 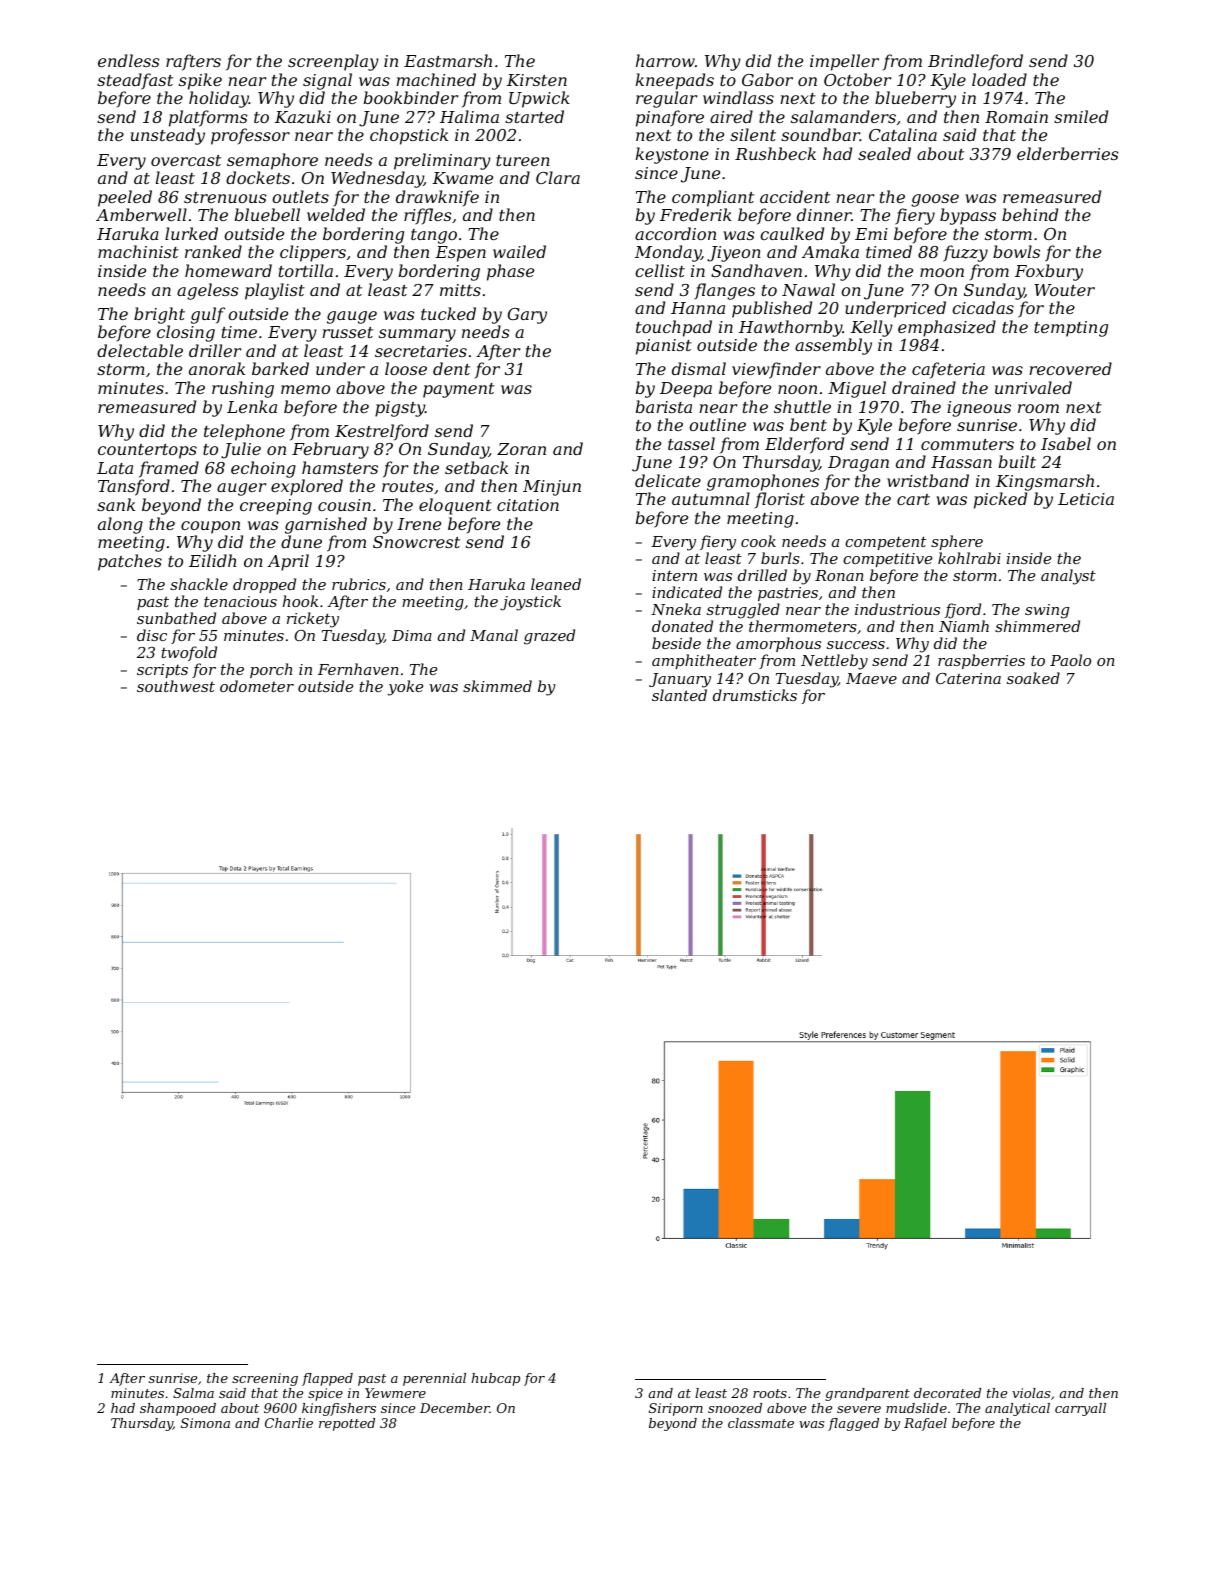 What do you see at coordinates (1031, 1393) in the screenshot?
I see `violas` at bounding box center [1031, 1393].
